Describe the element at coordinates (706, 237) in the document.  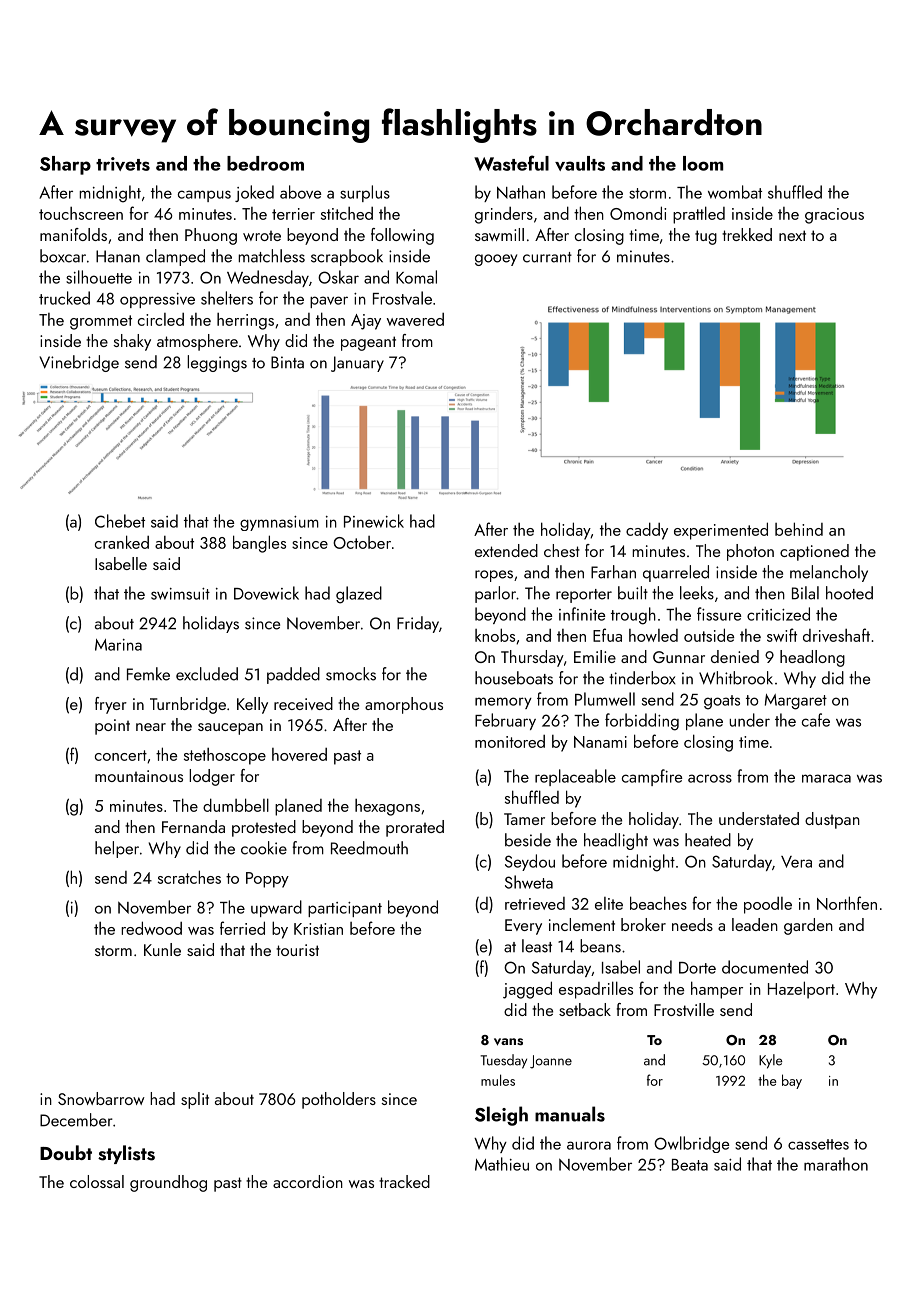
I see `tug` at that location.
